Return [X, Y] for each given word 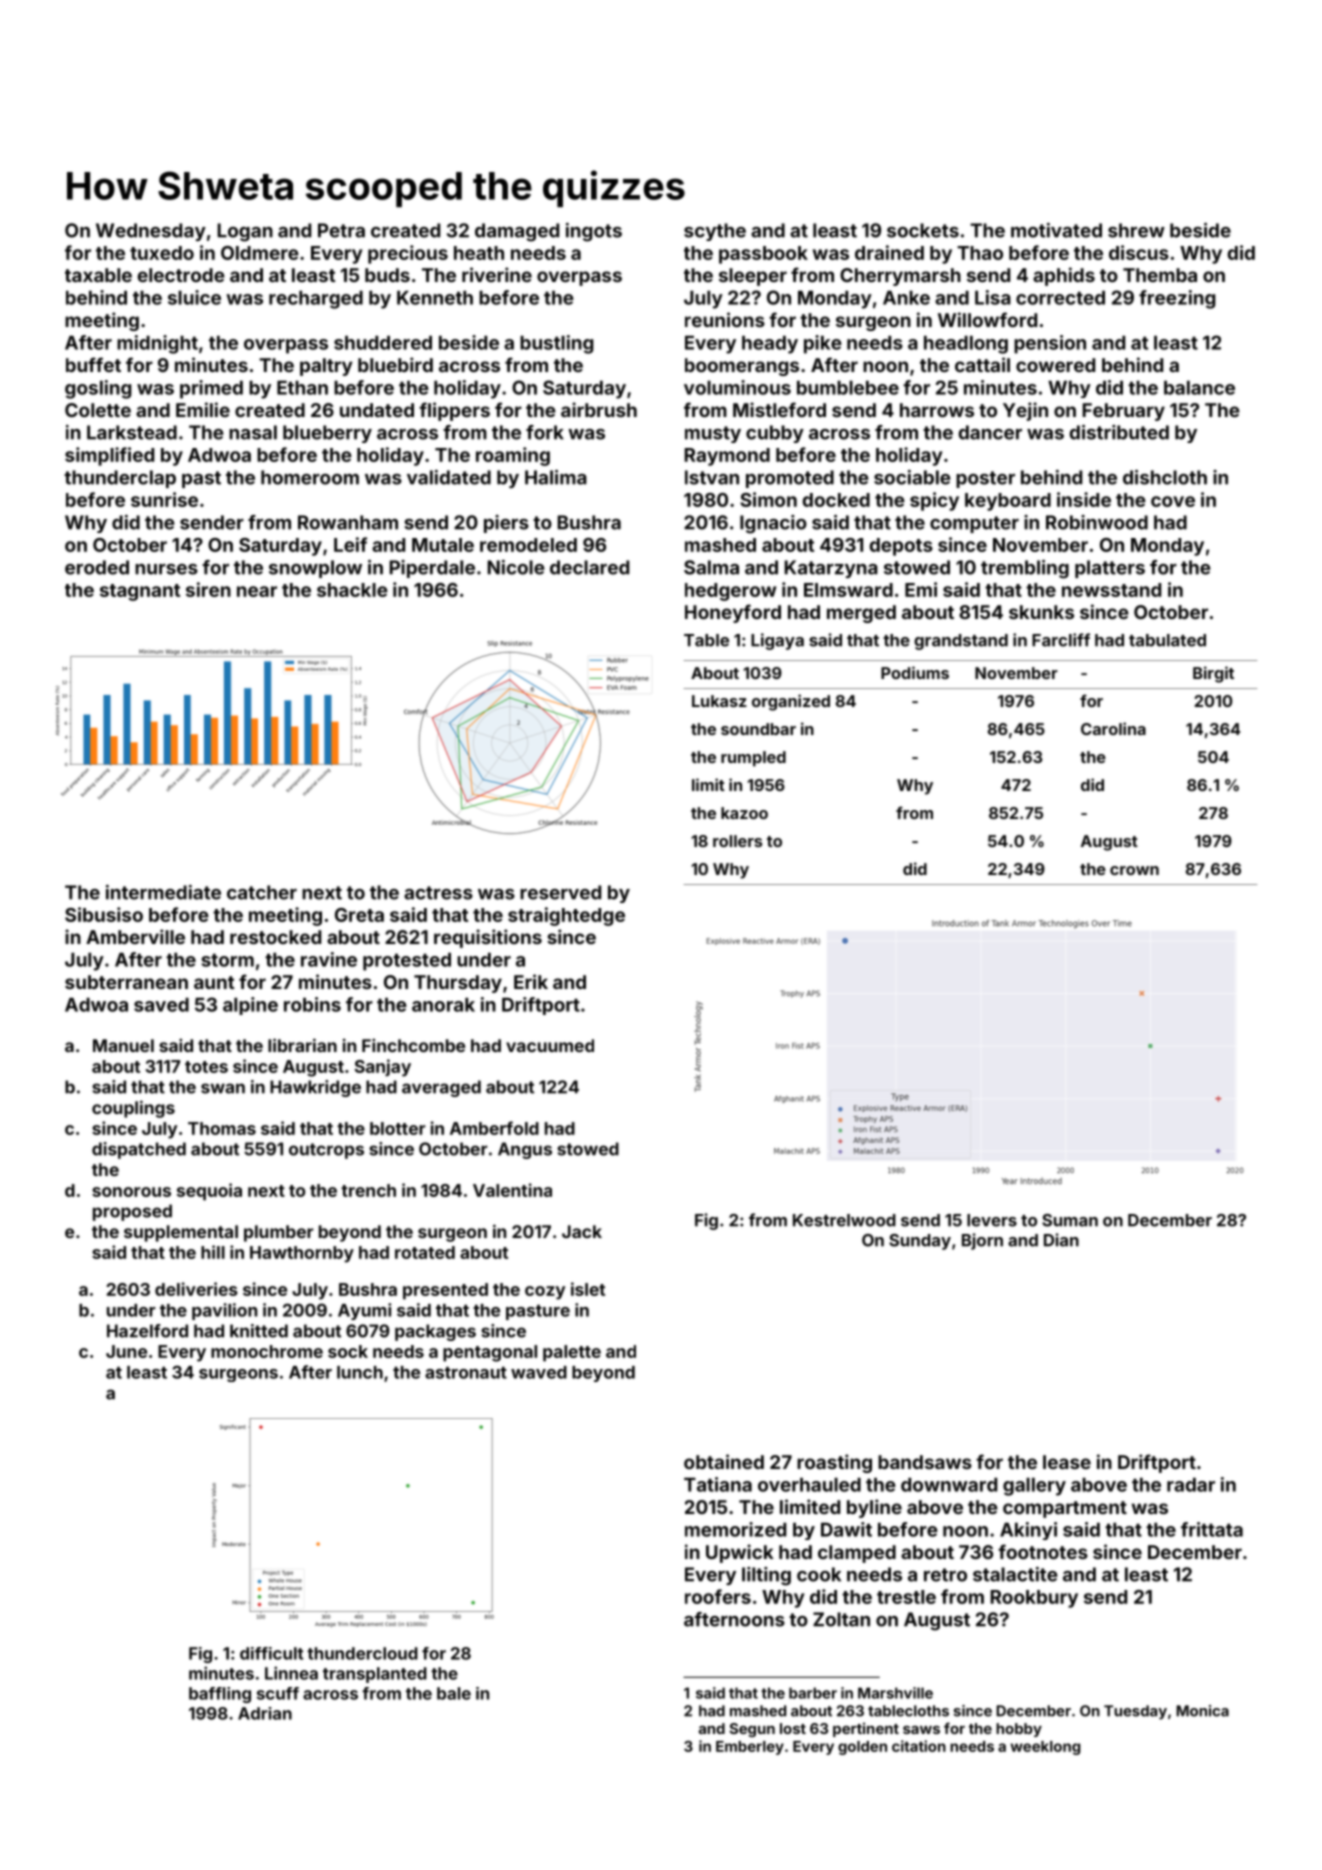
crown [1134, 870]
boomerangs [742, 367]
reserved [560, 892]
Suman [1070, 1220]
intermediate [163, 892]
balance [1199, 388]
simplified [109, 456]
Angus [525, 1150]
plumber [279, 1233]
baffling [220, 1695]
